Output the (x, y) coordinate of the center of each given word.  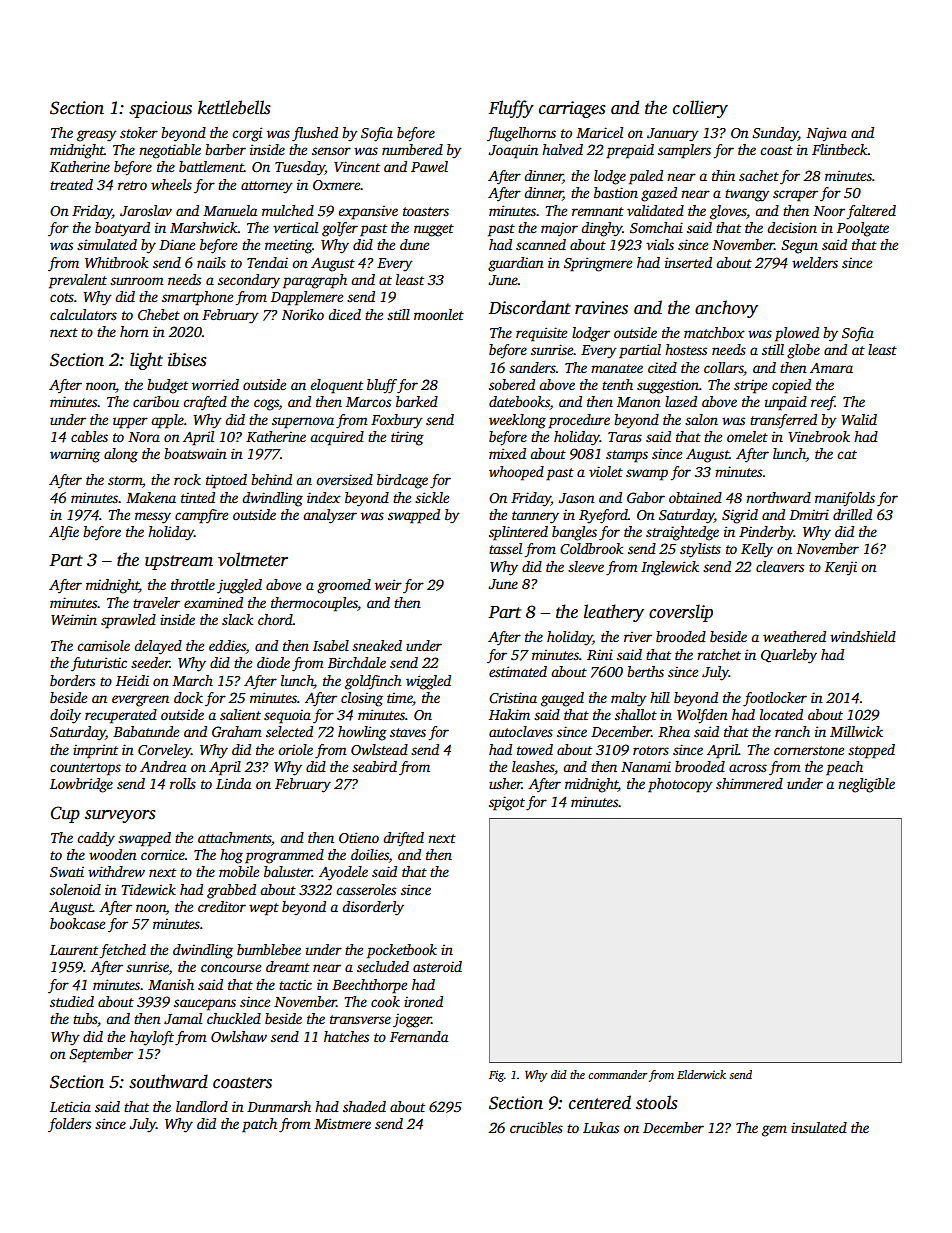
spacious (160, 109)
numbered (412, 149)
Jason (576, 498)
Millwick (856, 731)
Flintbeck (840, 149)
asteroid (437, 966)
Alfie (64, 533)
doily (65, 716)
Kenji (841, 568)
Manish (171, 984)
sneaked (377, 645)
